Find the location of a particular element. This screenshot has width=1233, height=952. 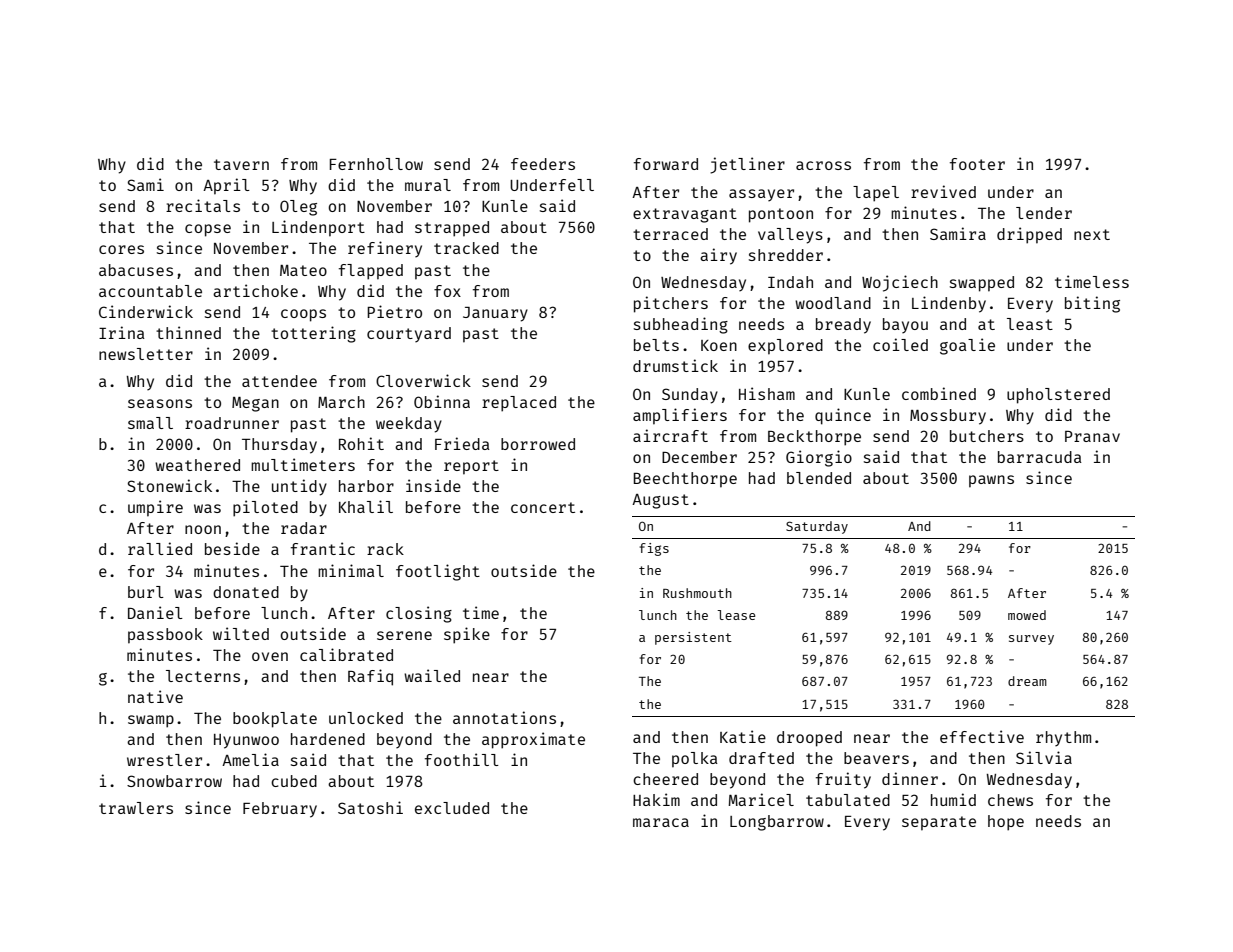

Thursday is located at coordinates (279, 446).
